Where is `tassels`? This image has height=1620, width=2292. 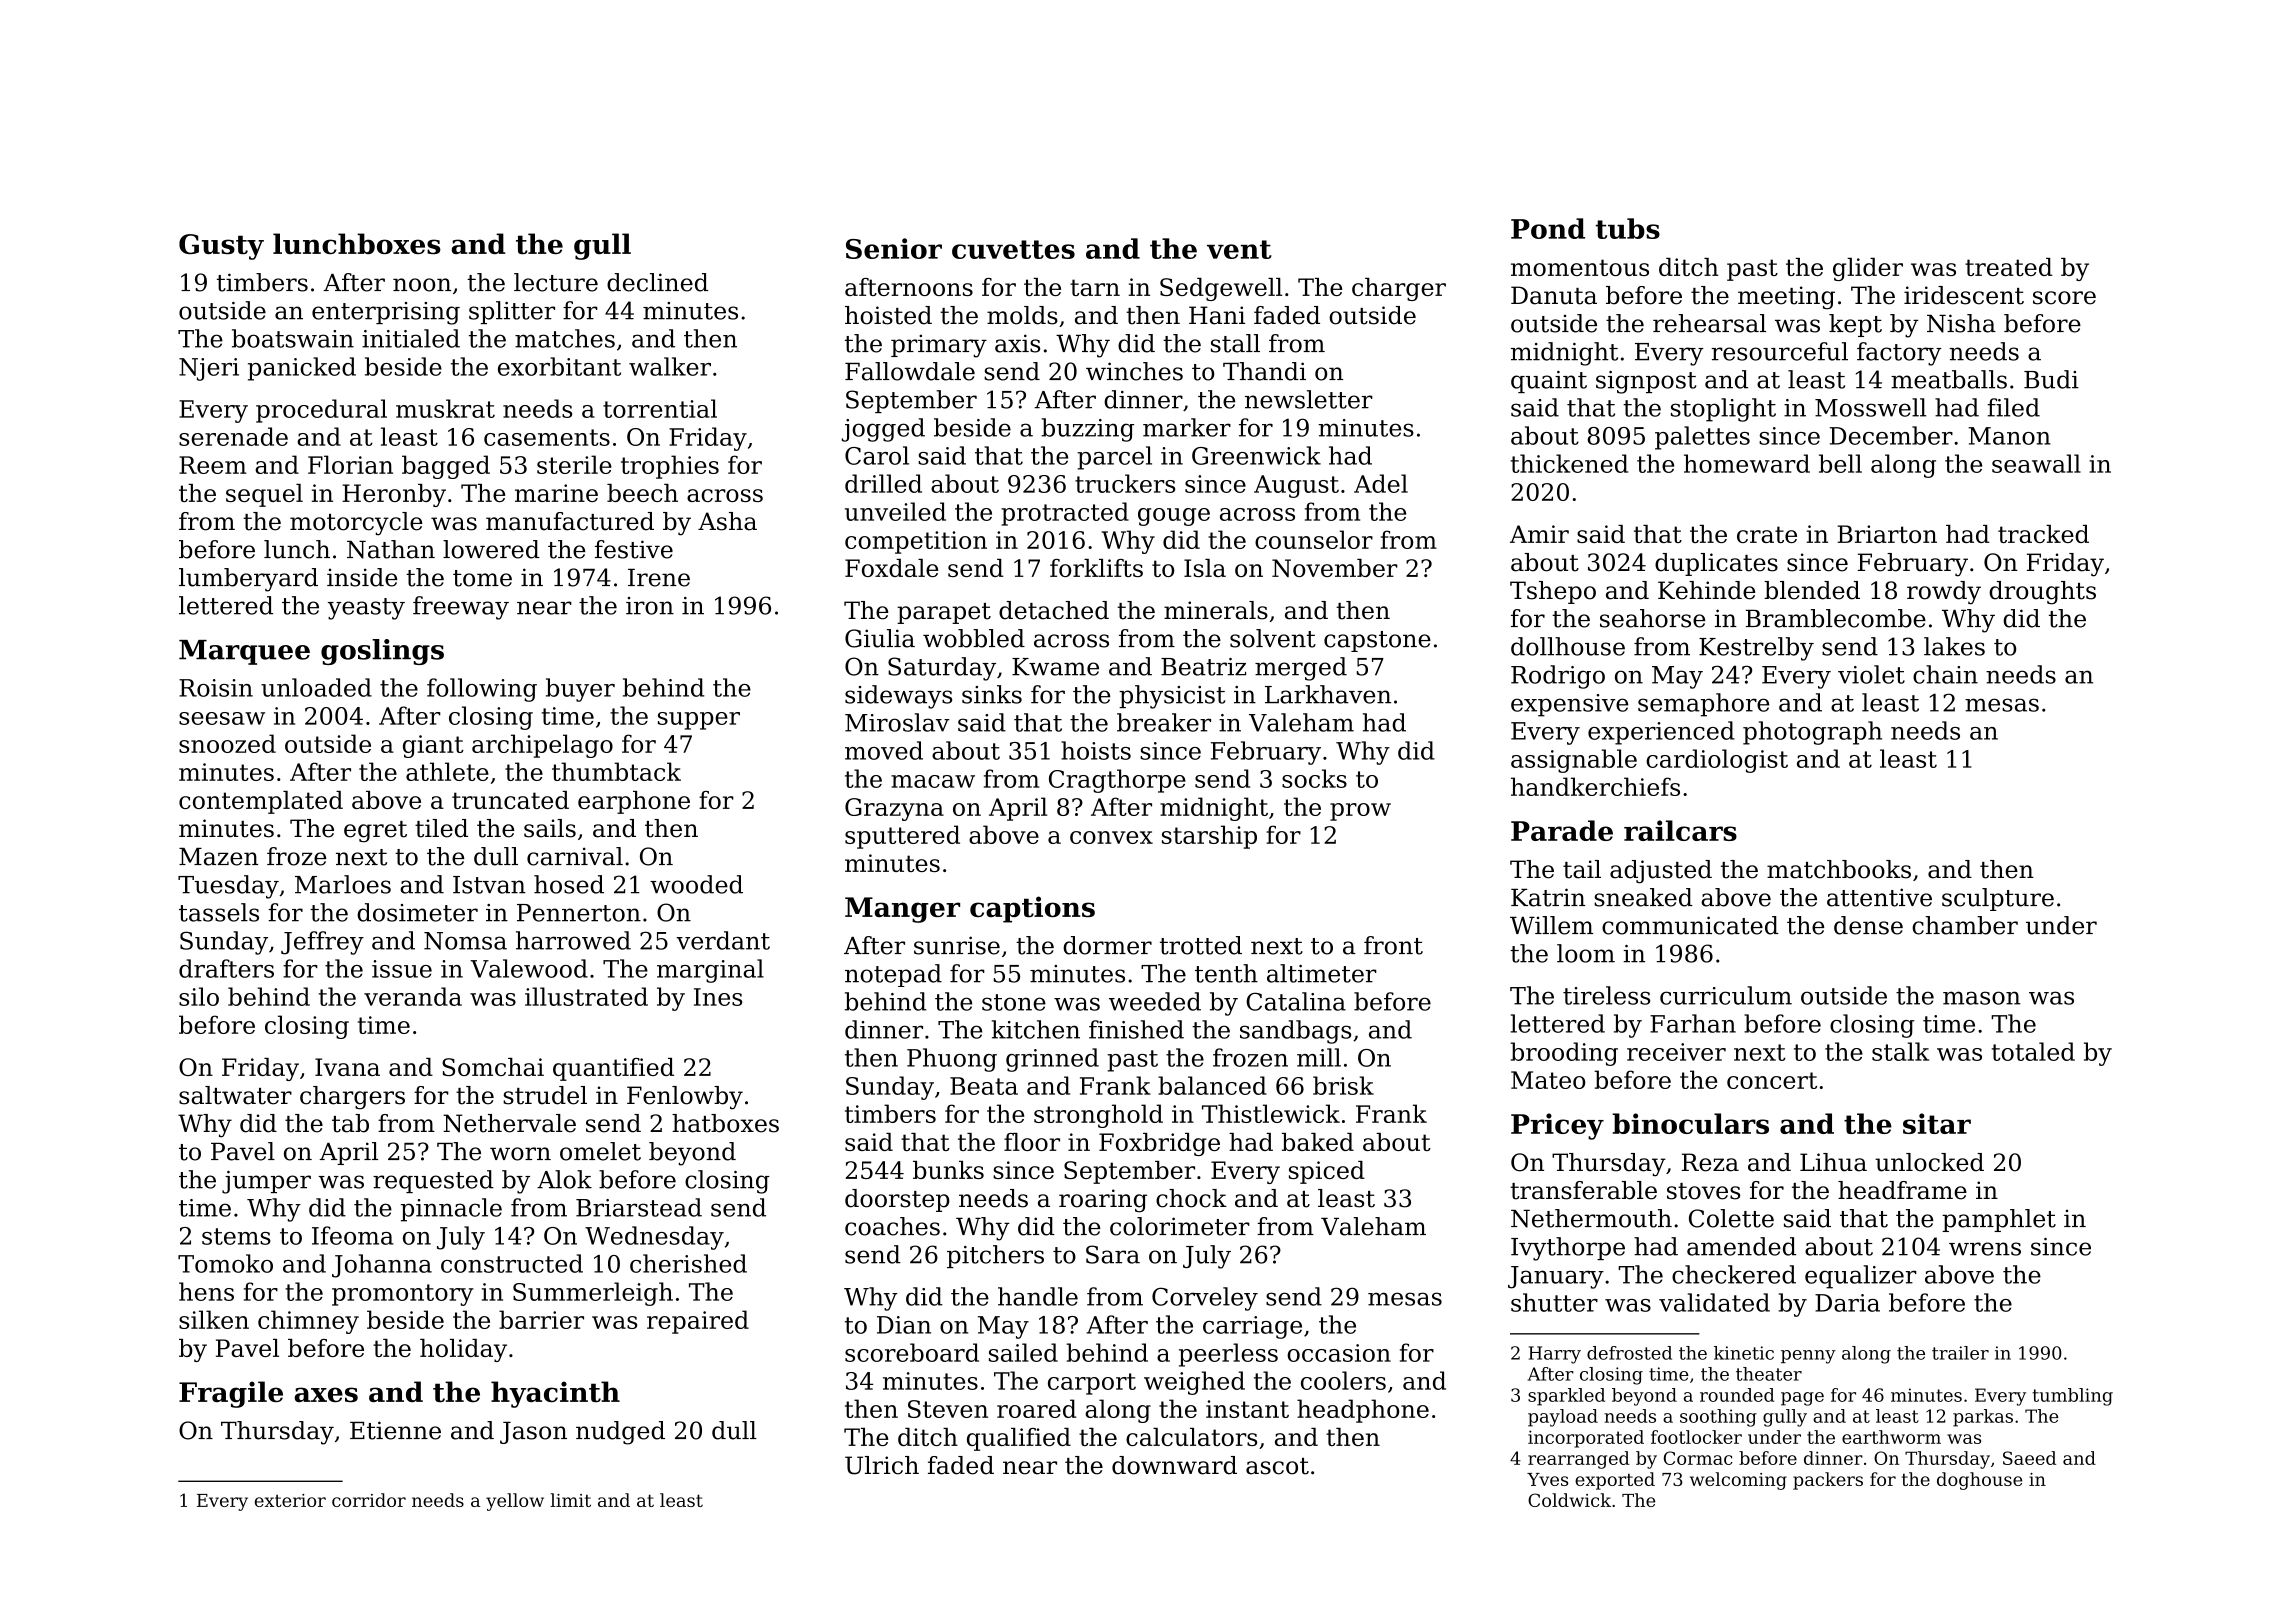 tassels is located at coordinates (219, 912).
